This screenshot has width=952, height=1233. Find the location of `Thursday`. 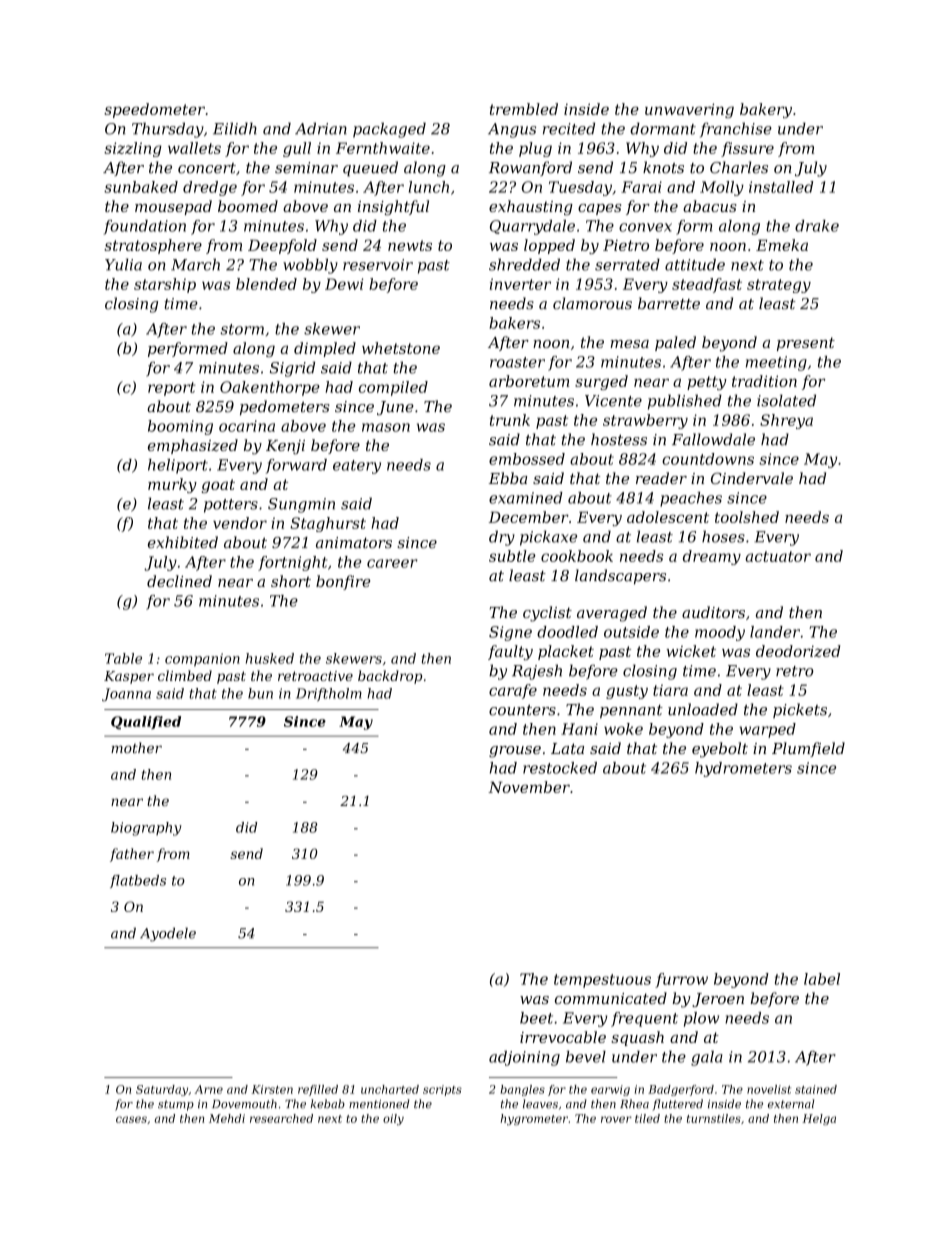

Thursday is located at coordinates (168, 130).
